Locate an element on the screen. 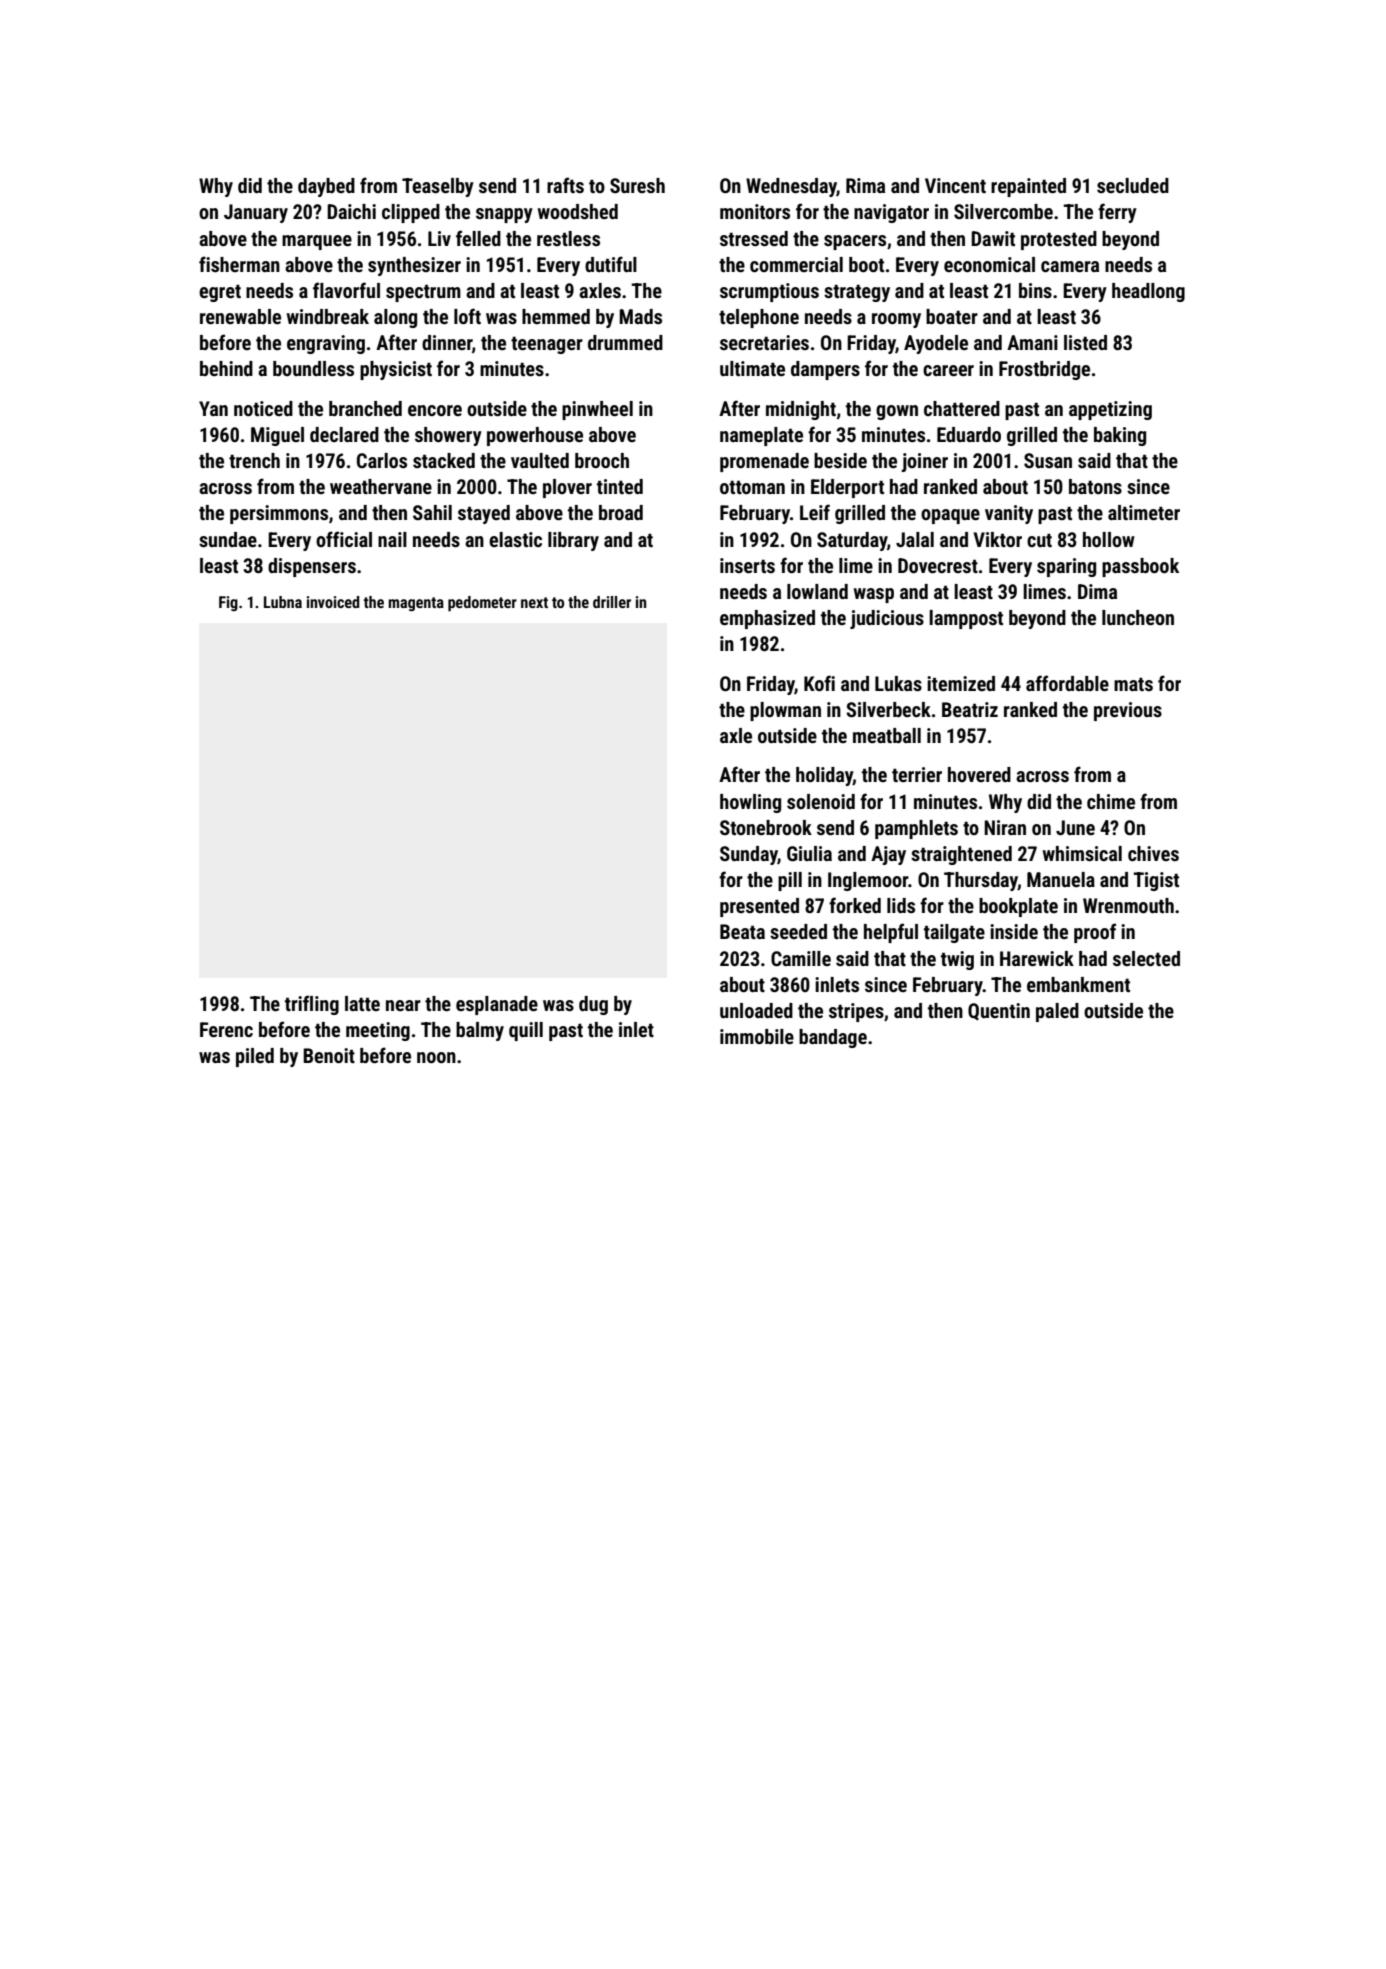 This screenshot has height=1969, width=1386. navigator is located at coordinates (891, 213).
